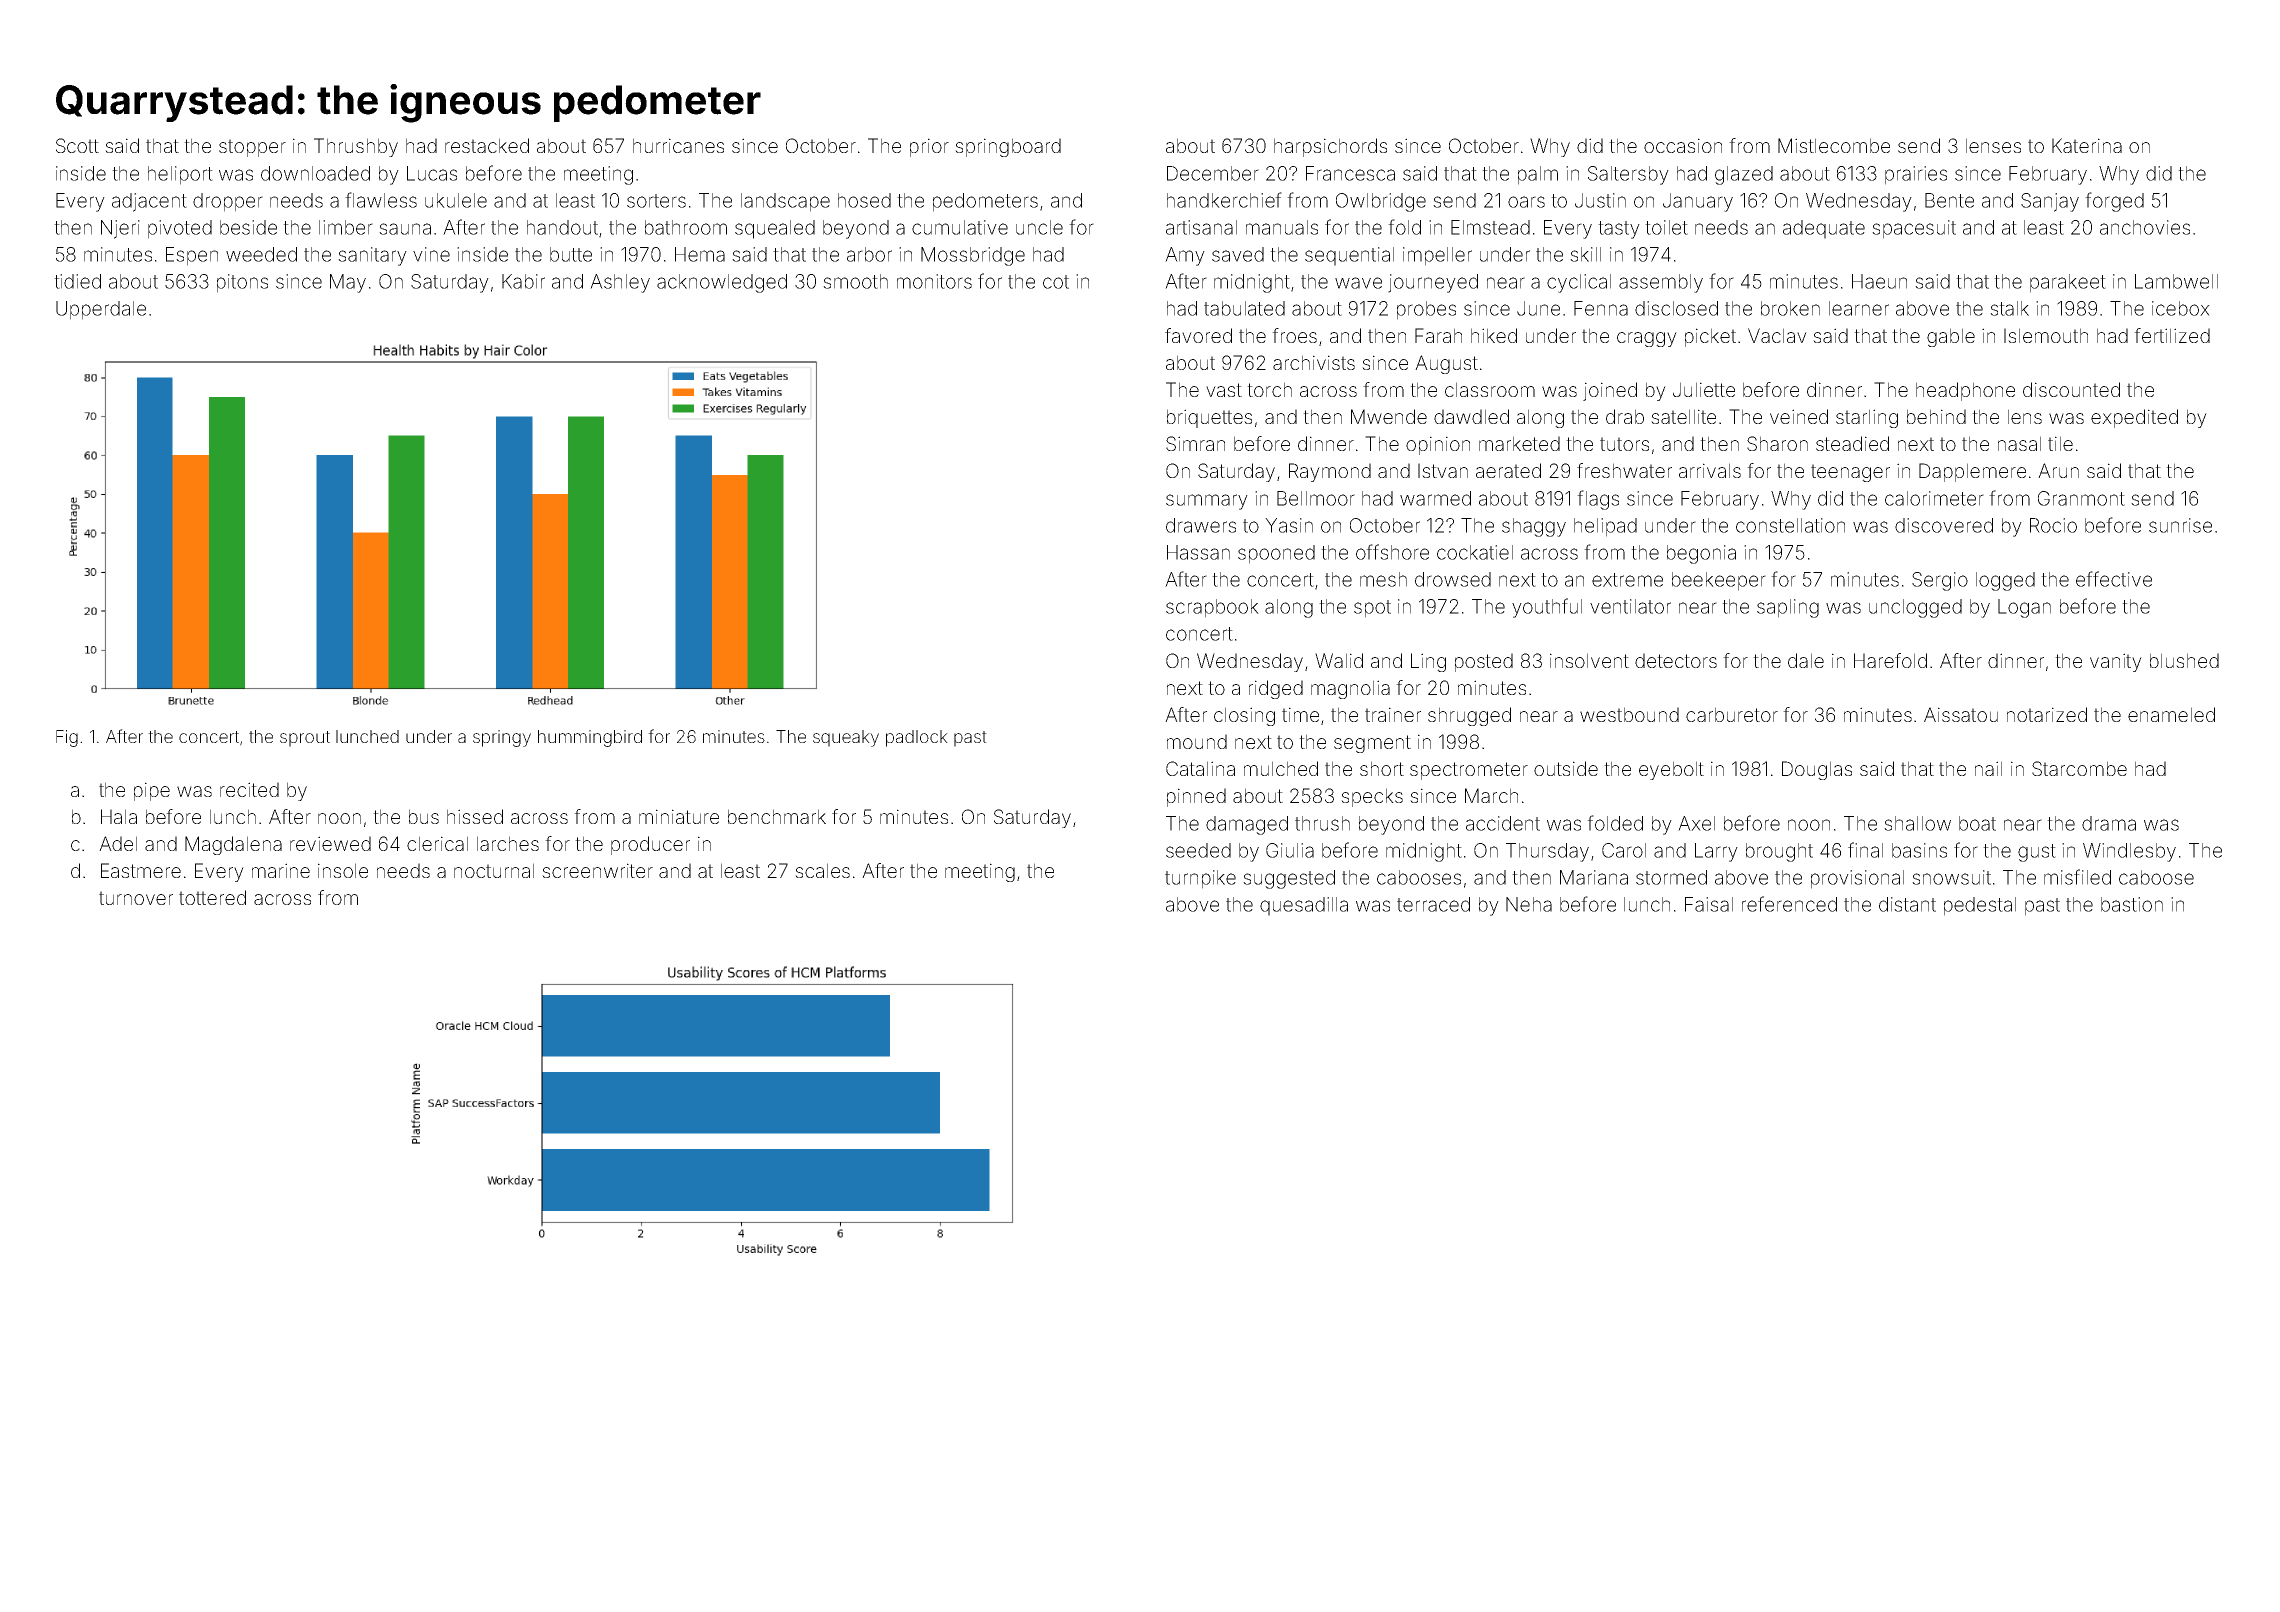 This screenshot has height=1612, width=2280. What do you see at coordinates (656, 201) in the screenshot?
I see `sorters` at bounding box center [656, 201].
